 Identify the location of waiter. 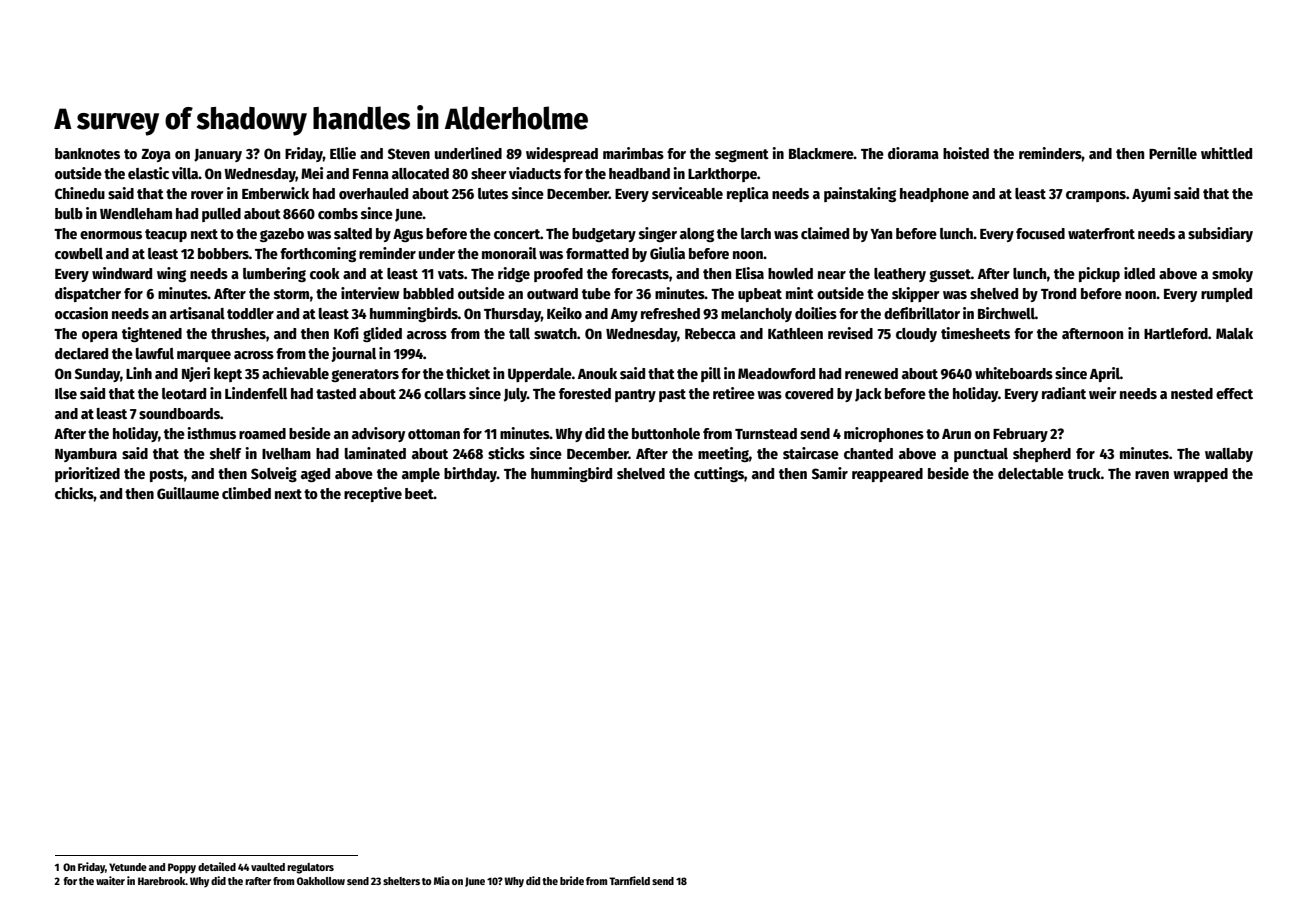
(110, 880).
